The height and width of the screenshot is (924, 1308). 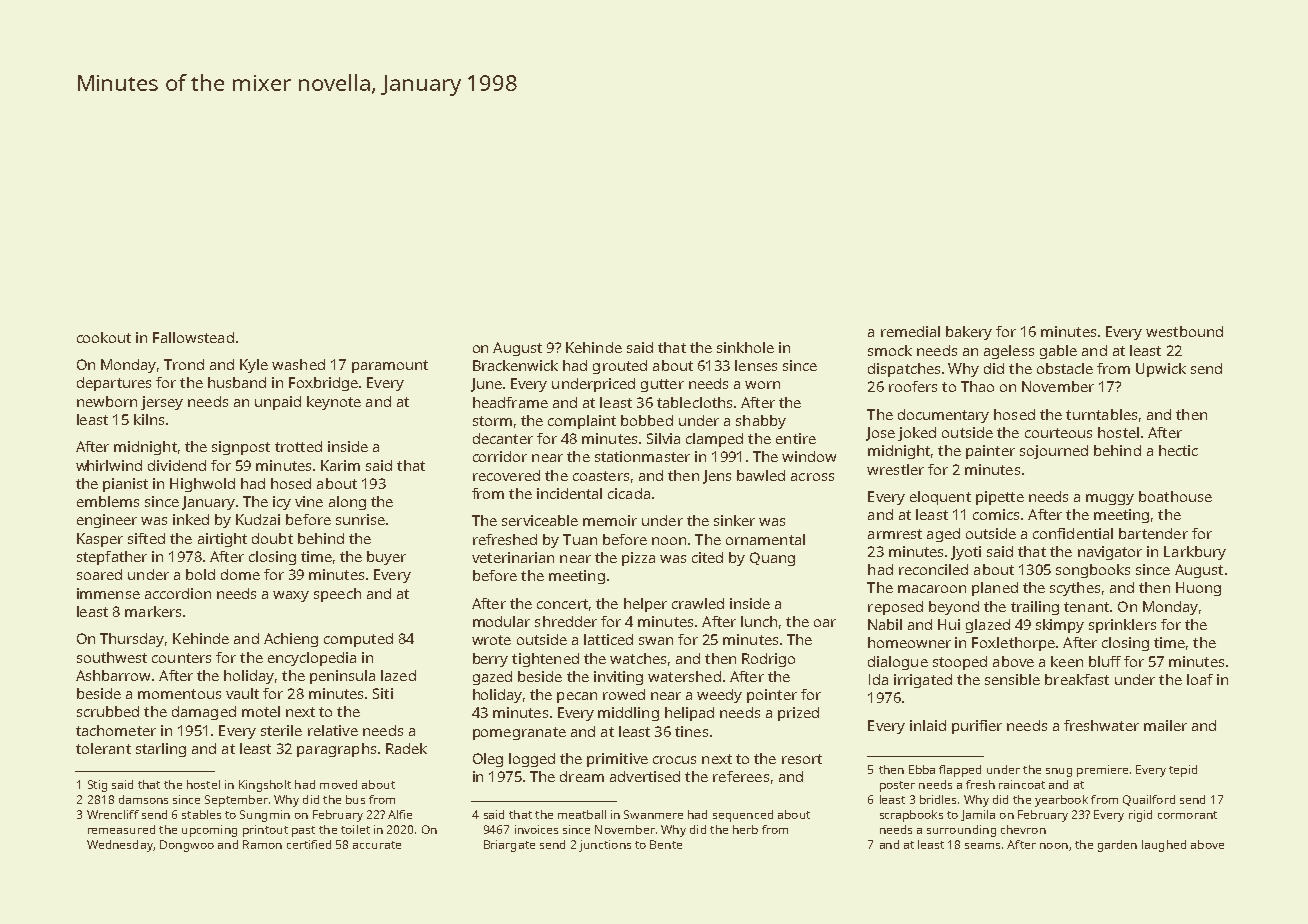 I want to click on shabby, so click(x=761, y=422).
